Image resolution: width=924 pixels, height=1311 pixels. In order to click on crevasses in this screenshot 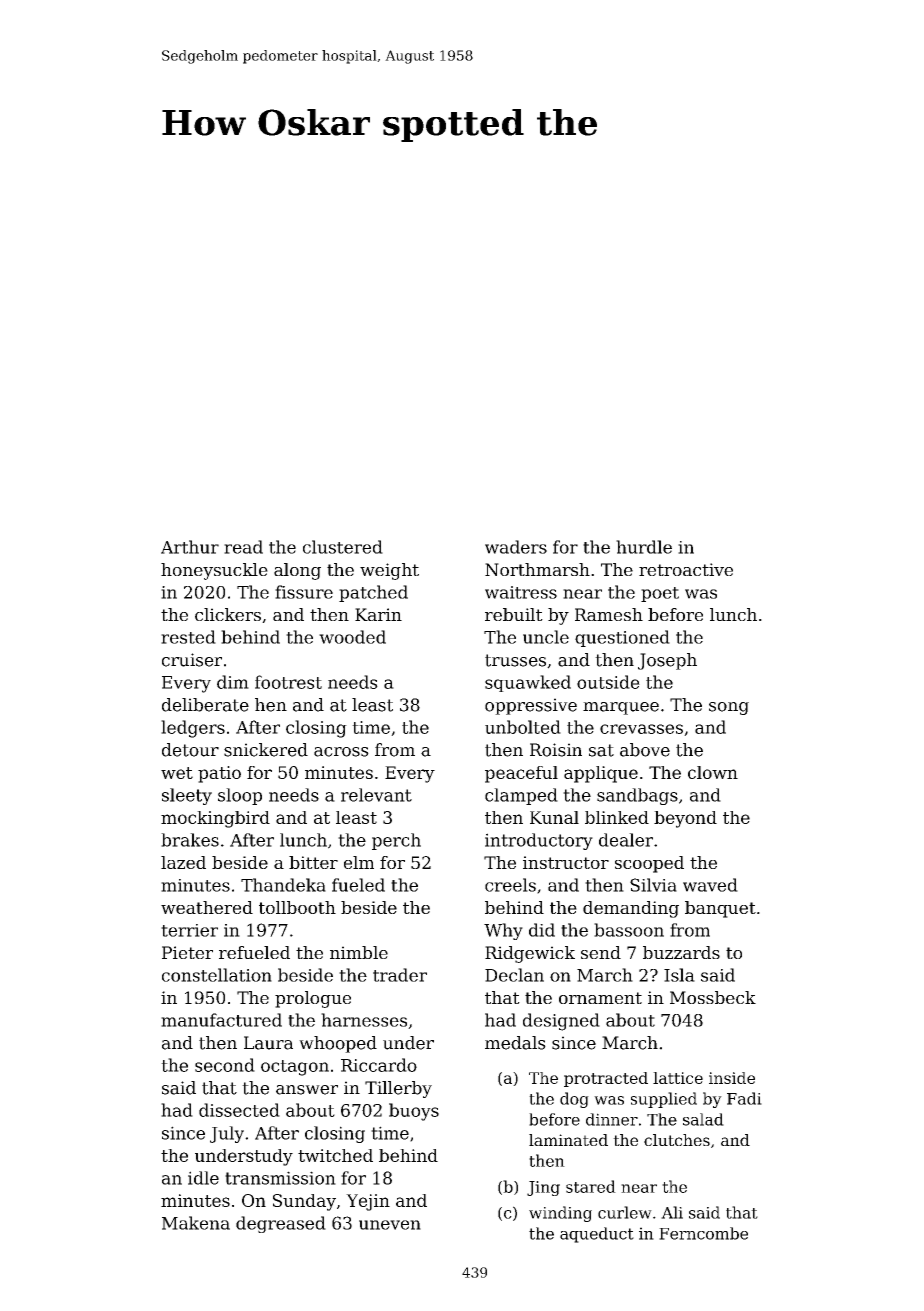, I will do `click(641, 729)`.
